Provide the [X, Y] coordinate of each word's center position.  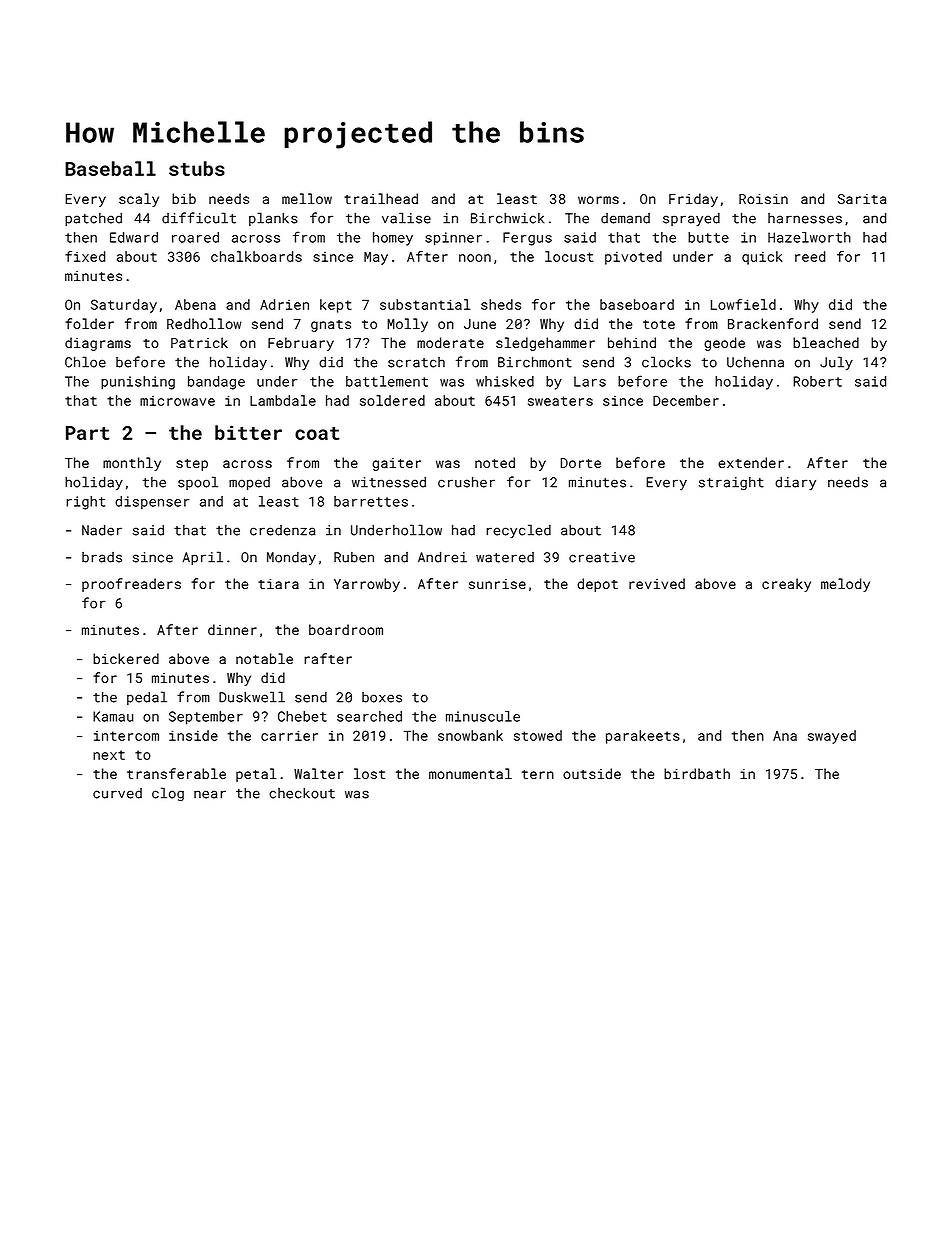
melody [845, 585]
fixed [85, 256]
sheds [501, 304]
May [376, 258]
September [206, 718]
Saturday [124, 306]
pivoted [633, 258]
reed [810, 256]
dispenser [152, 503]
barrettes [371, 501]
